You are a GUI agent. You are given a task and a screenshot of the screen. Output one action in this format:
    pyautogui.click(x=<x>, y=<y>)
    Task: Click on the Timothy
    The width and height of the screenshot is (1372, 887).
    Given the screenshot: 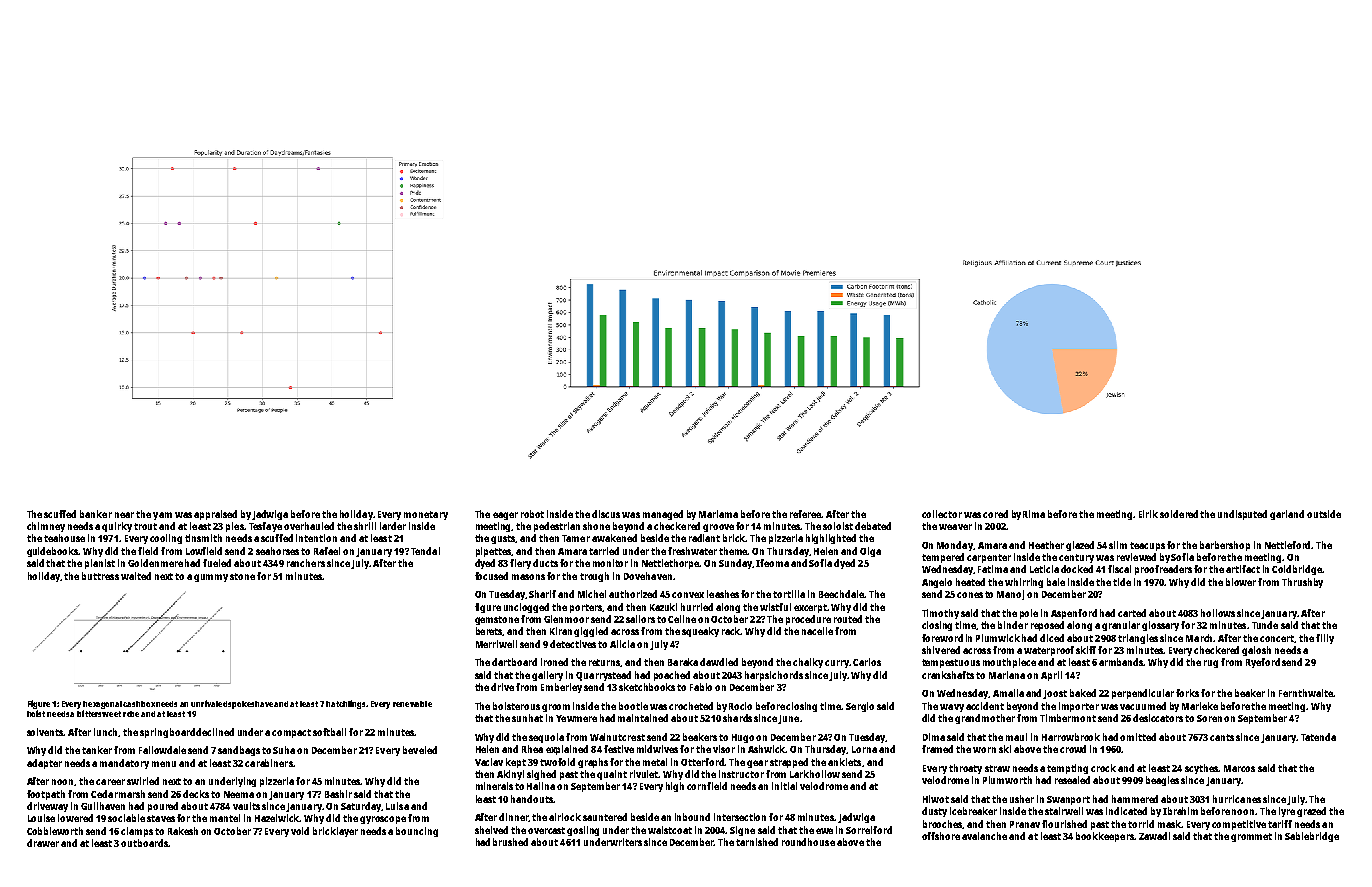 What is the action you would take?
    pyautogui.click(x=940, y=614)
